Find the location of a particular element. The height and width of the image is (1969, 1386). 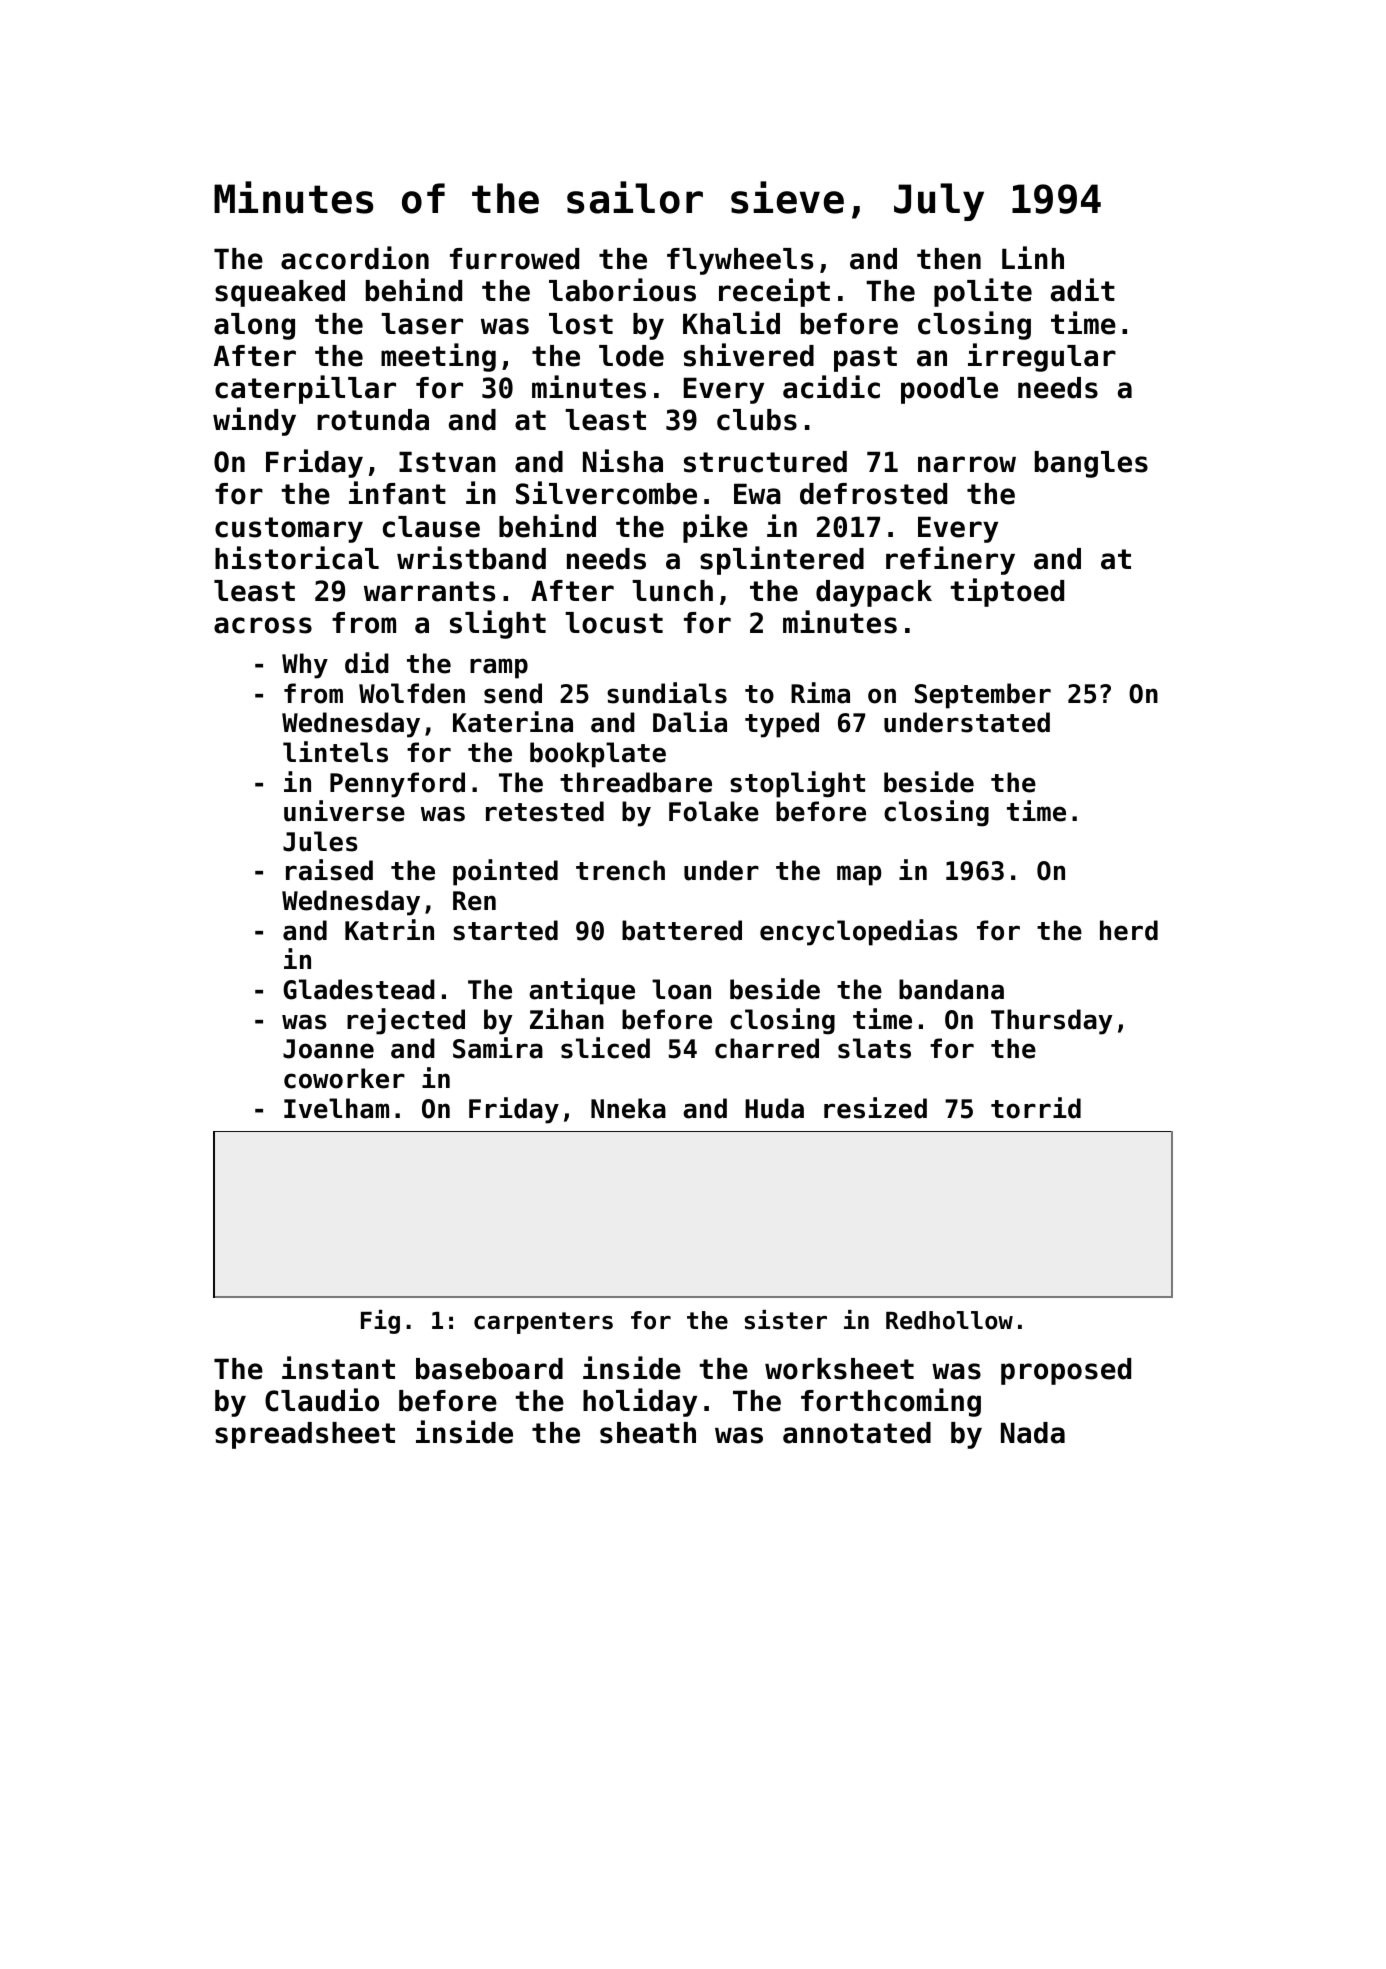

flywheels is located at coordinates (740, 261).
